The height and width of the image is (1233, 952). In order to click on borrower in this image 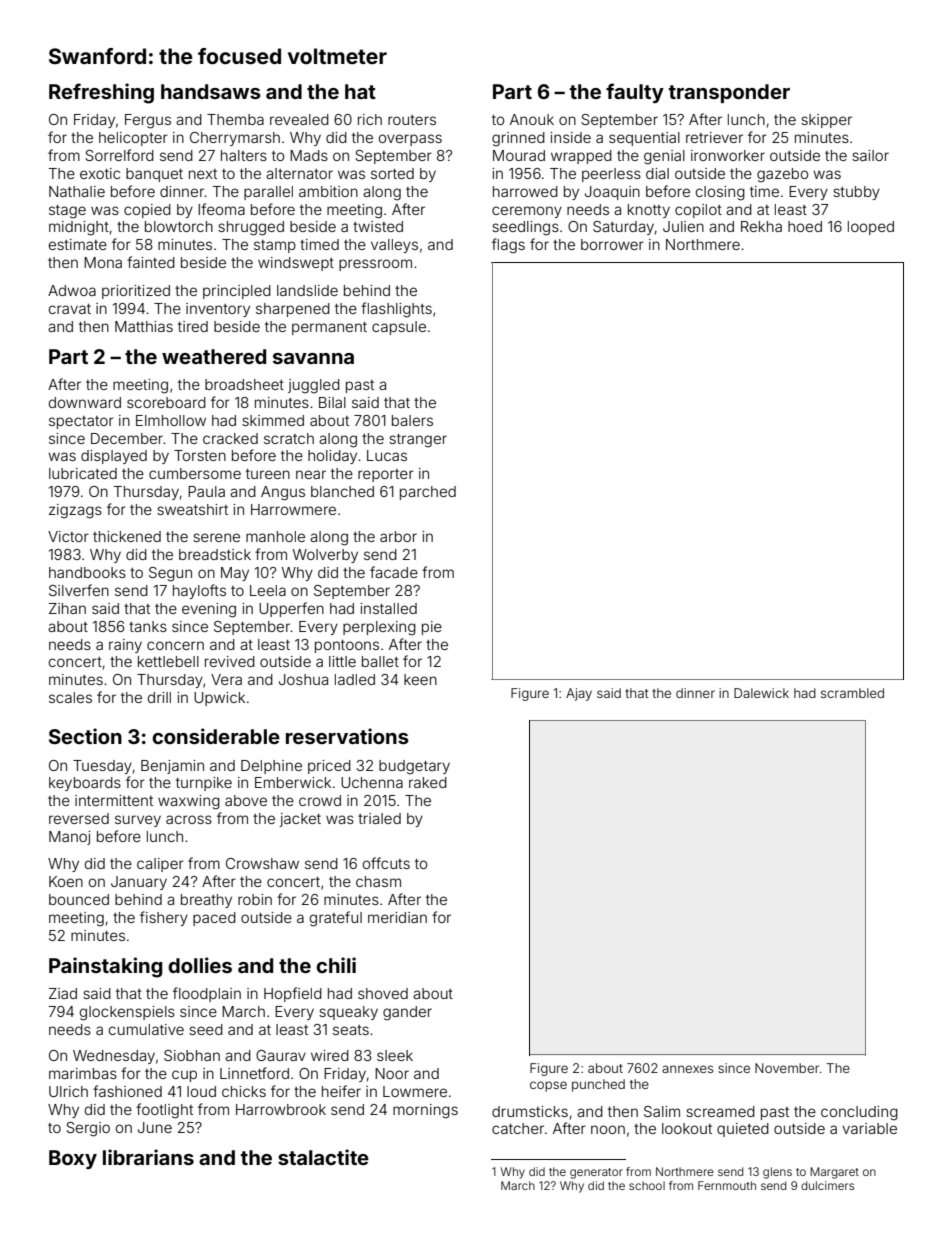, I will do `click(612, 244)`.
